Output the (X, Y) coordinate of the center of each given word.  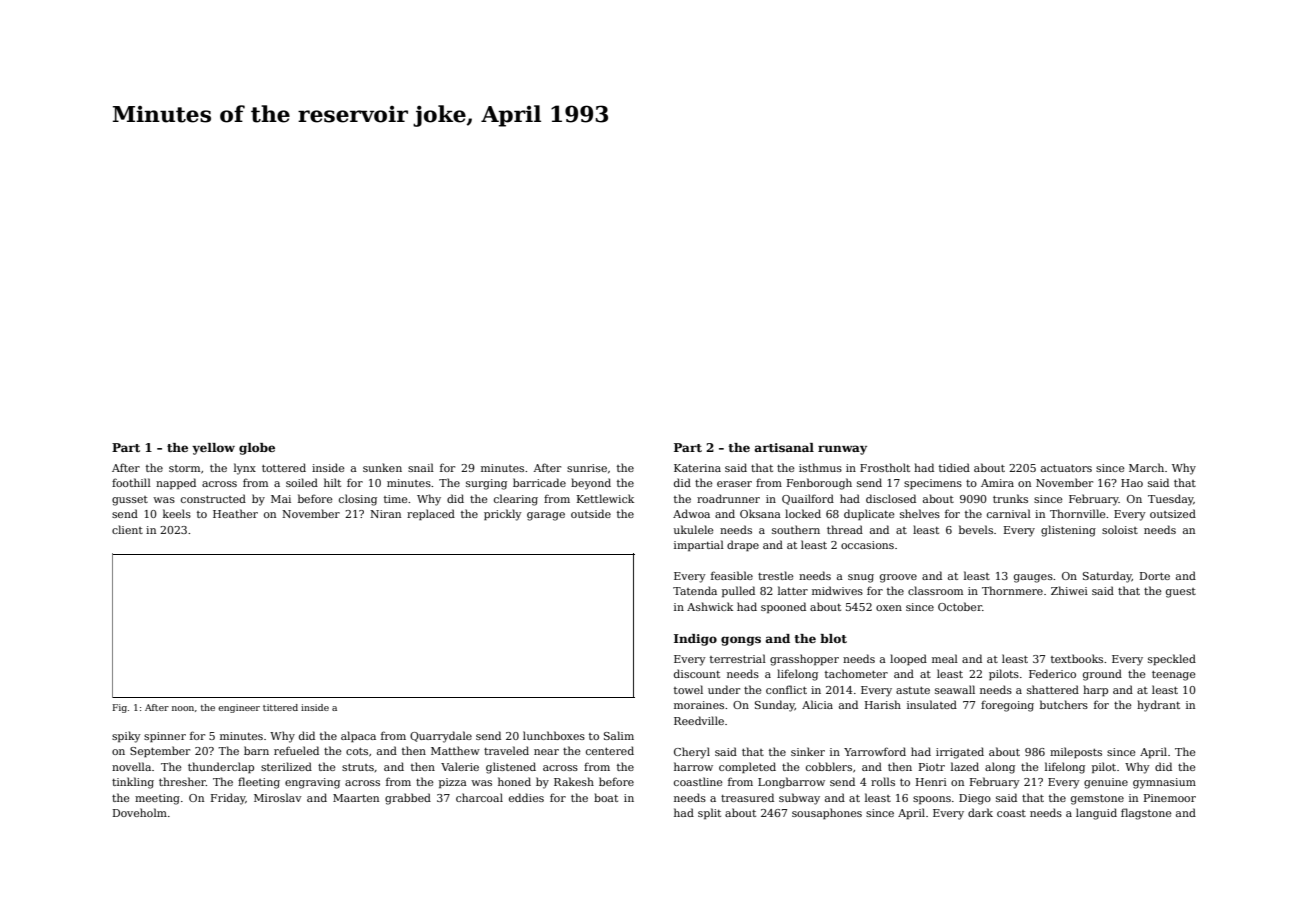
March (1146, 467)
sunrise (587, 468)
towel (688, 689)
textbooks (1077, 658)
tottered (284, 467)
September (160, 751)
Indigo (695, 640)
